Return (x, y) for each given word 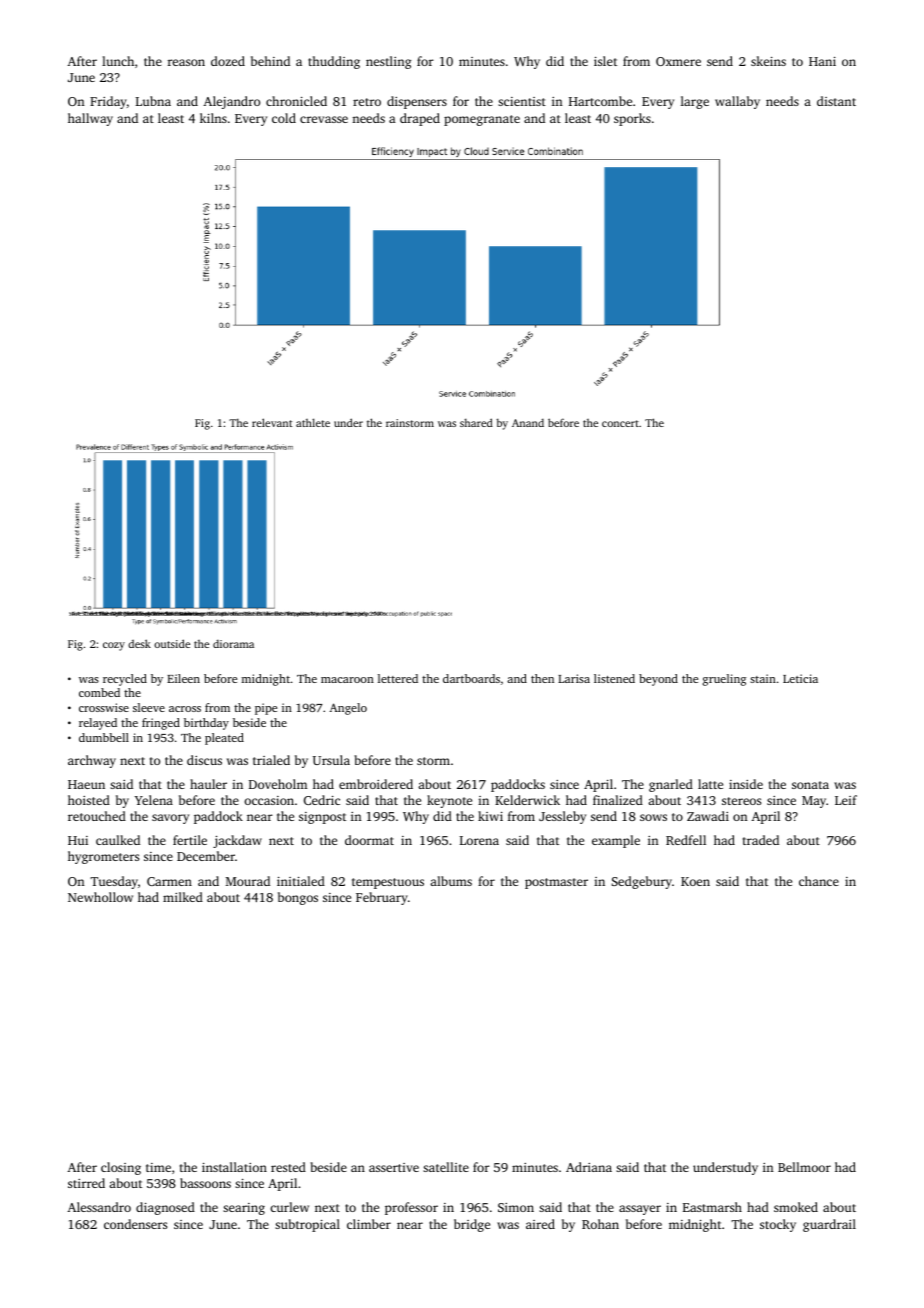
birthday (206, 724)
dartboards (471, 678)
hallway (90, 119)
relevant (272, 422)
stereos (741, 801)
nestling (388, 62)
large (695, 102)
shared (476, 422)
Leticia (800, 678)
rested (288, 1167)
